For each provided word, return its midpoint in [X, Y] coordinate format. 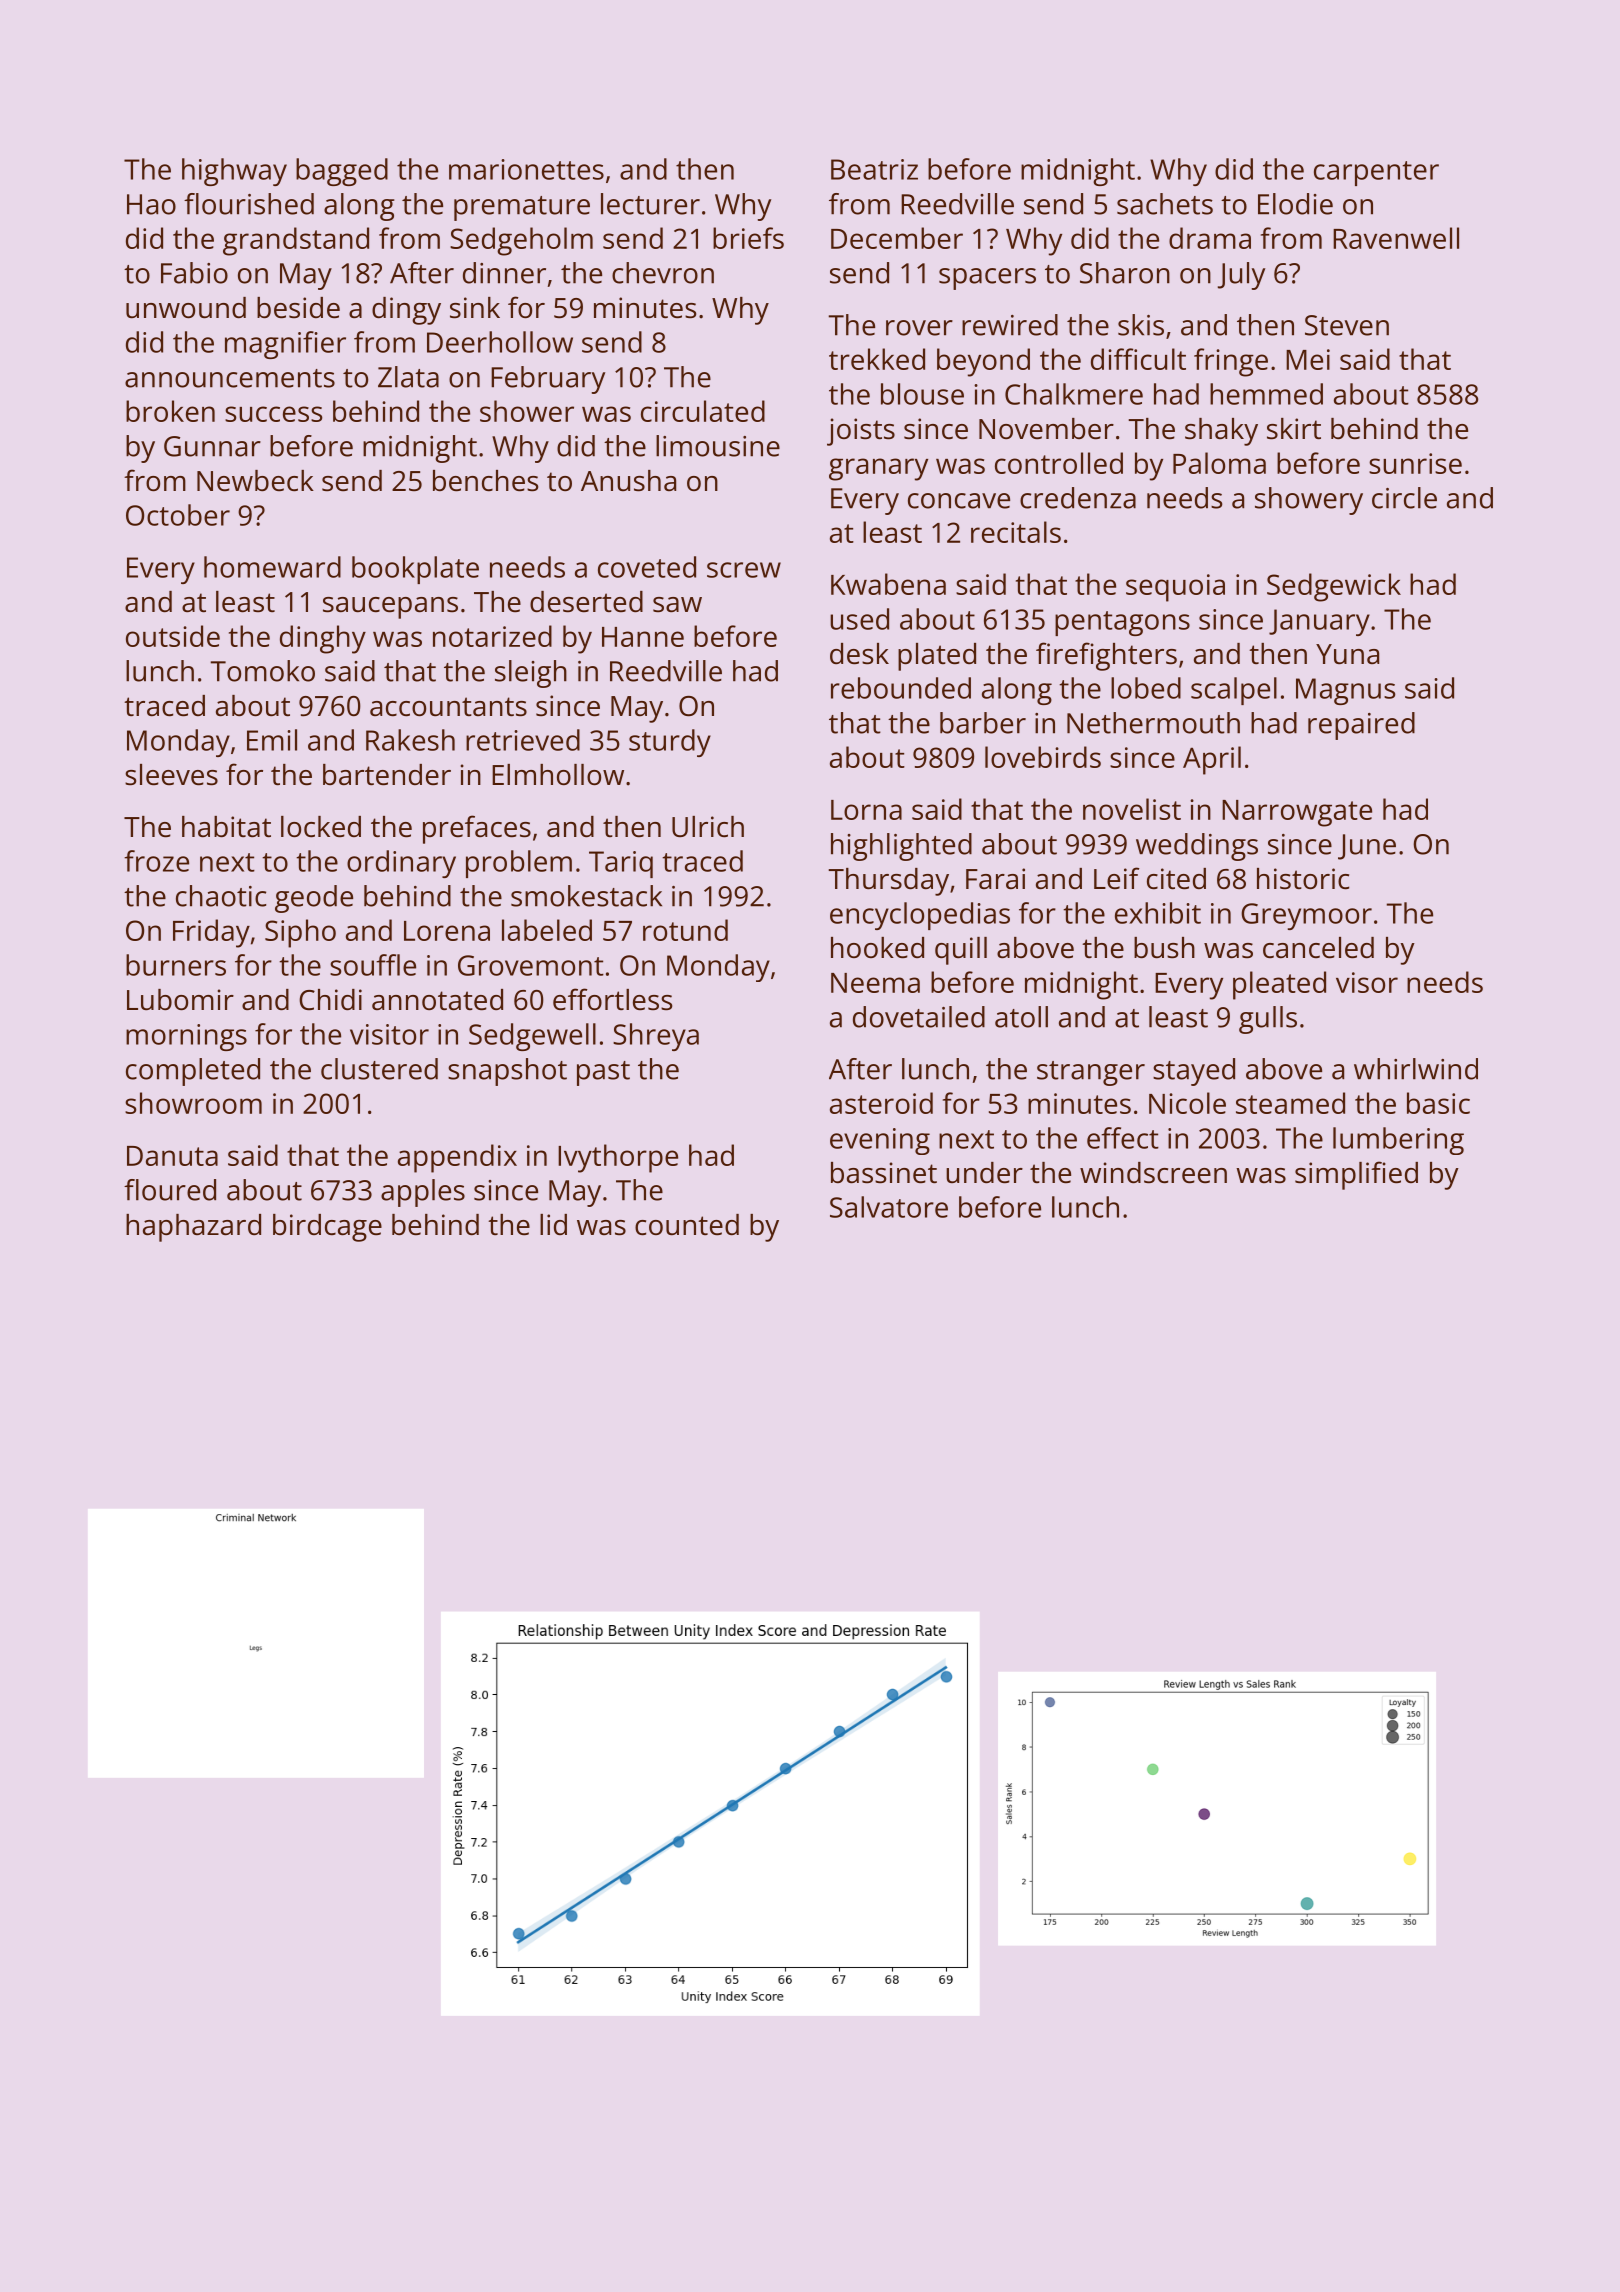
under [984, 1173]
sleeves [171, 775]
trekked [877, 359]
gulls [1268, 1020]
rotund [685, 930]
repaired [1361, 726]
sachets [1165, 204]
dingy [406, 311]
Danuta [172, 1156]
